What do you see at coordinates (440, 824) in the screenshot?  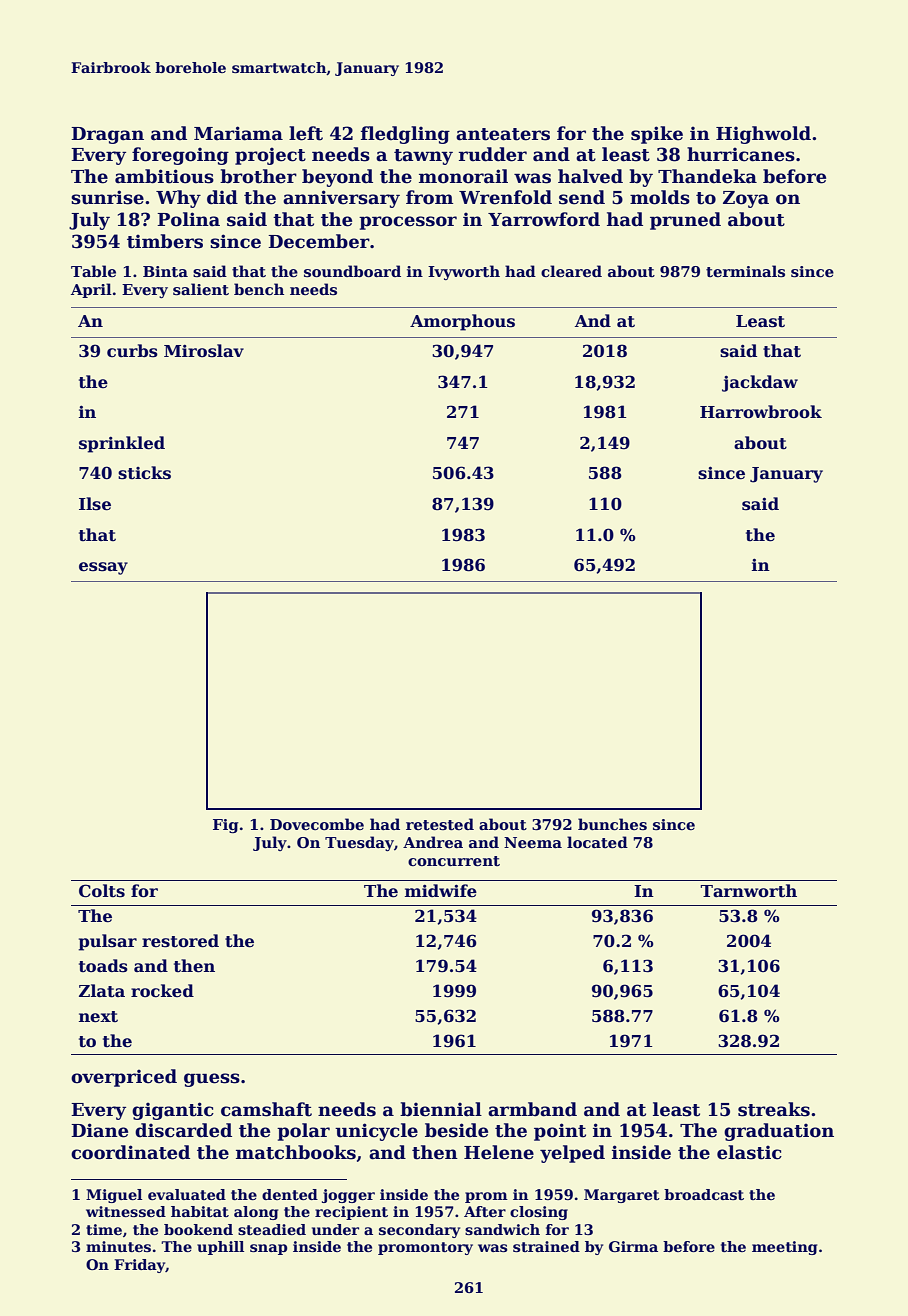 I see `retested` at bounding box center [440, 824].
